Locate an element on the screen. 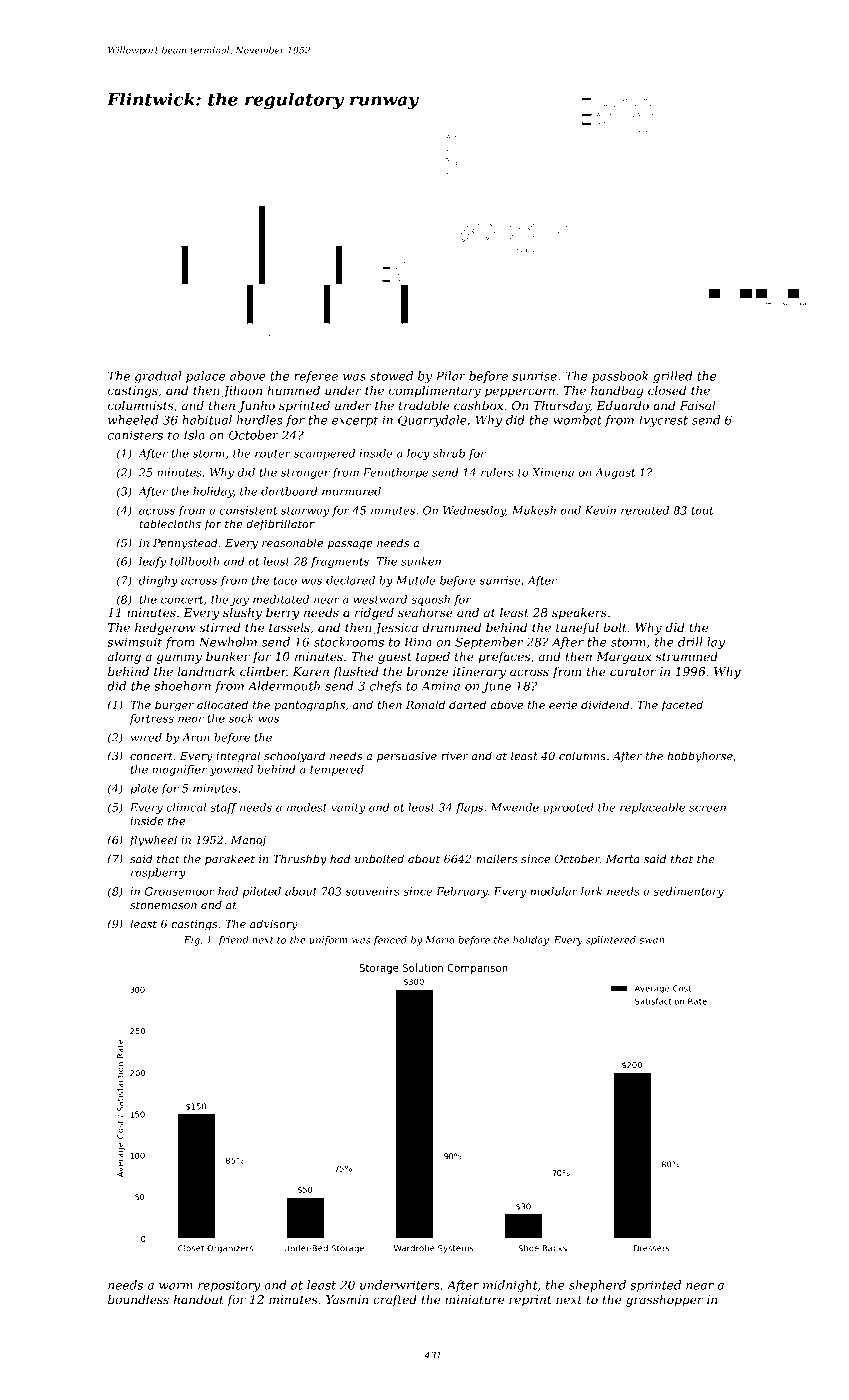  pantographs is located at coordinates (309, 706).
